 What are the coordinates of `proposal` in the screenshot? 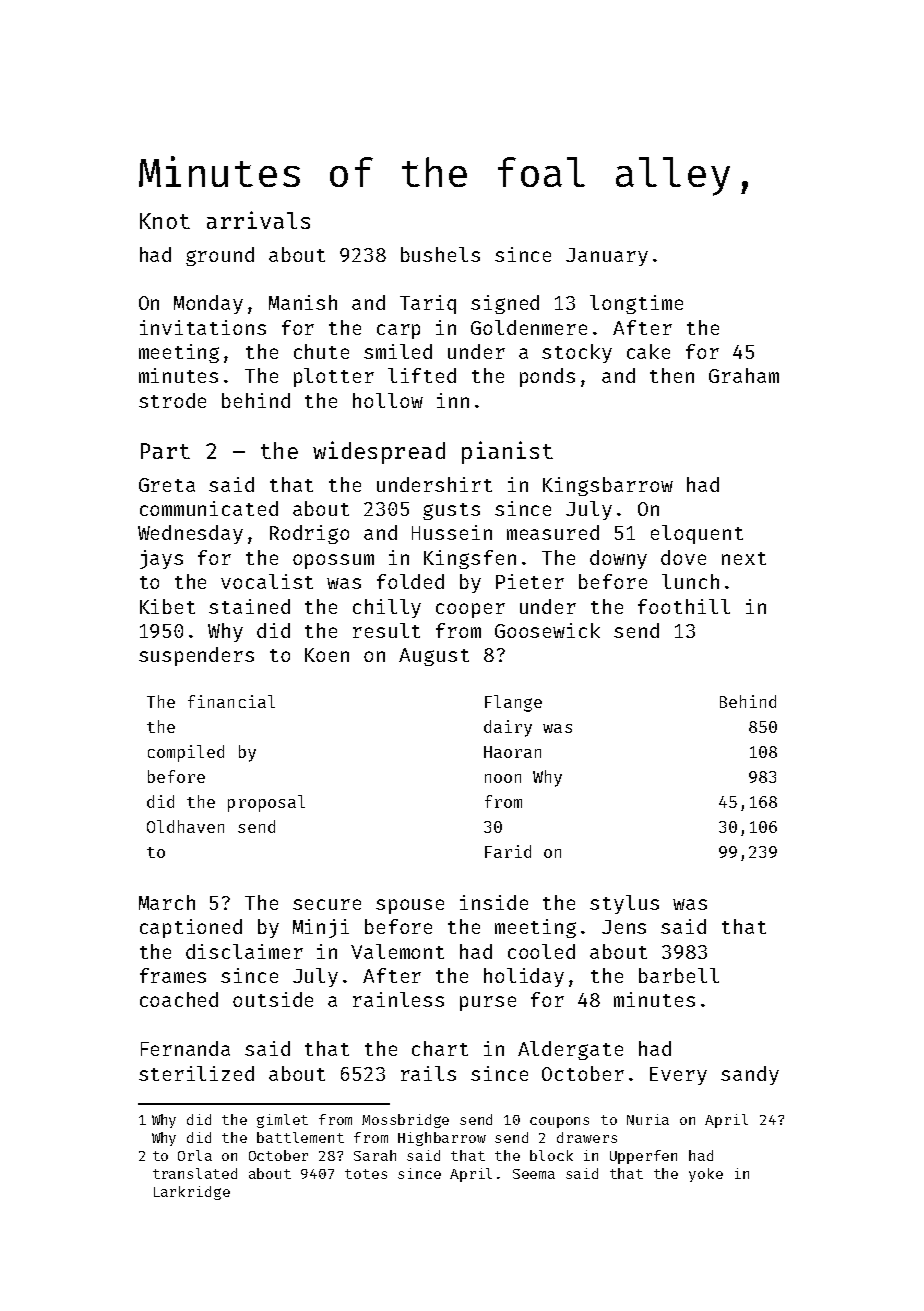 It's located at (266, 803).
